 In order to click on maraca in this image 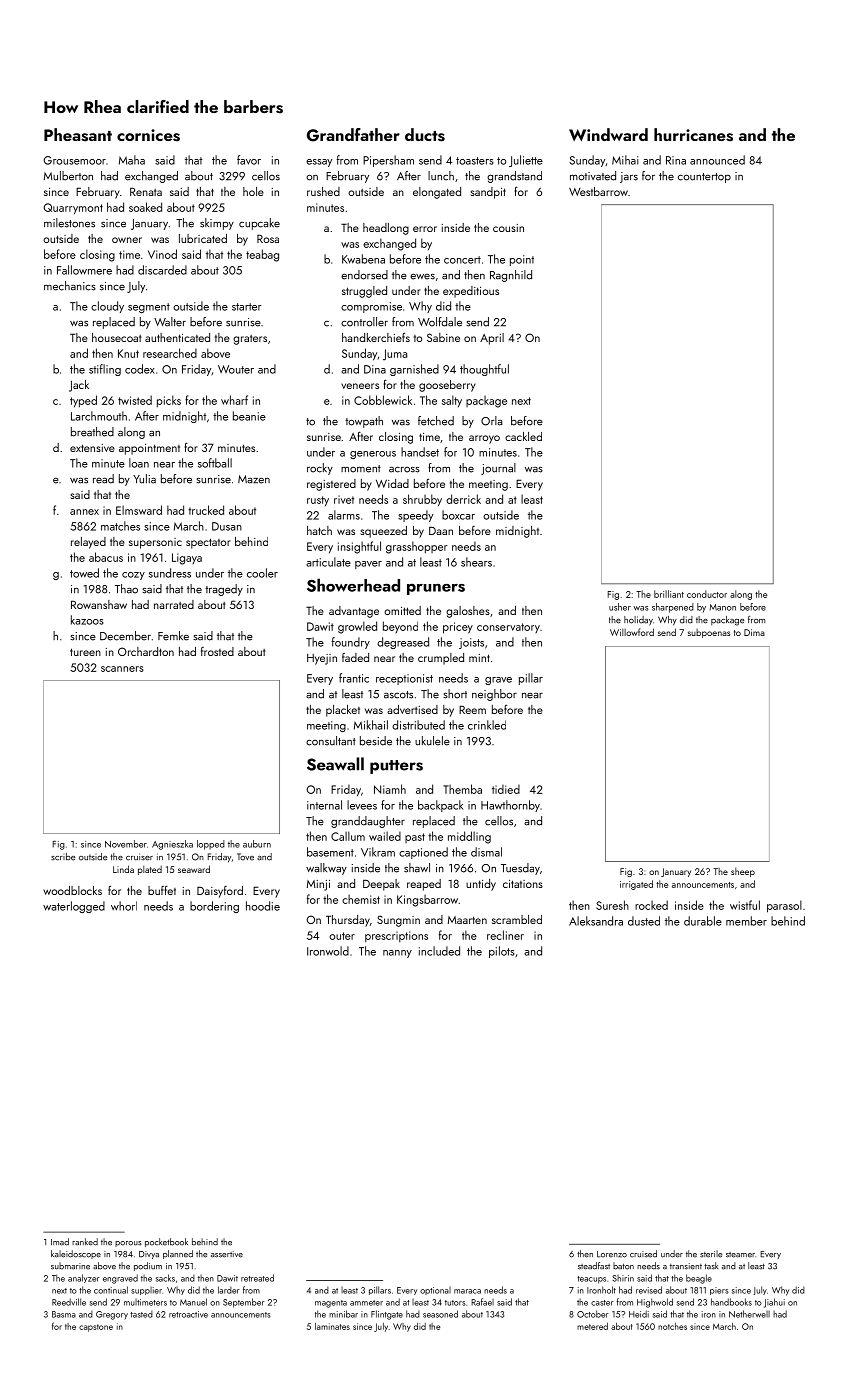, I will do `click(467, 1291)`.
